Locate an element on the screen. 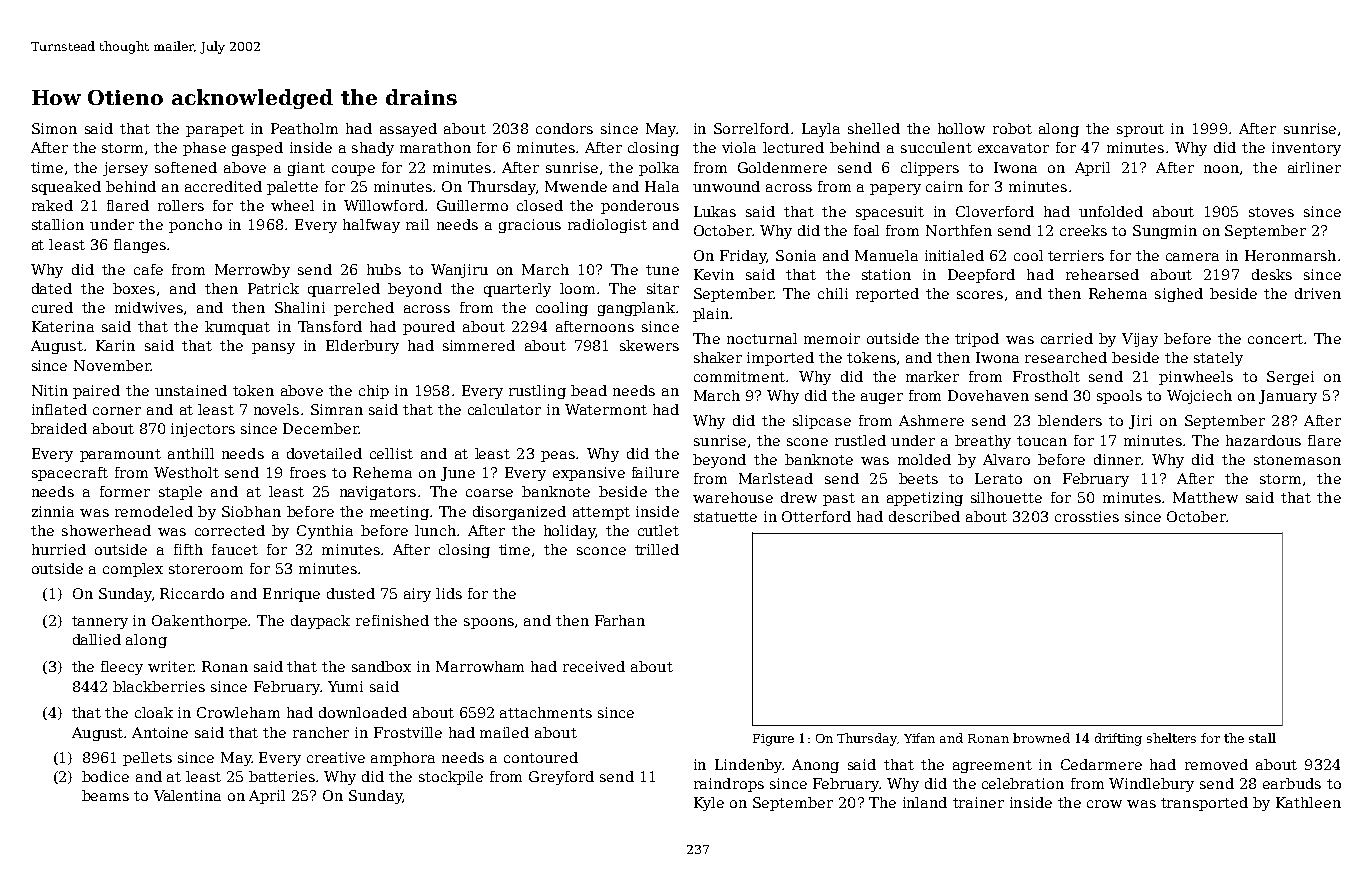 This screenshot has height=887, width=1372. Kyle is located at coordinates (709, 804).
